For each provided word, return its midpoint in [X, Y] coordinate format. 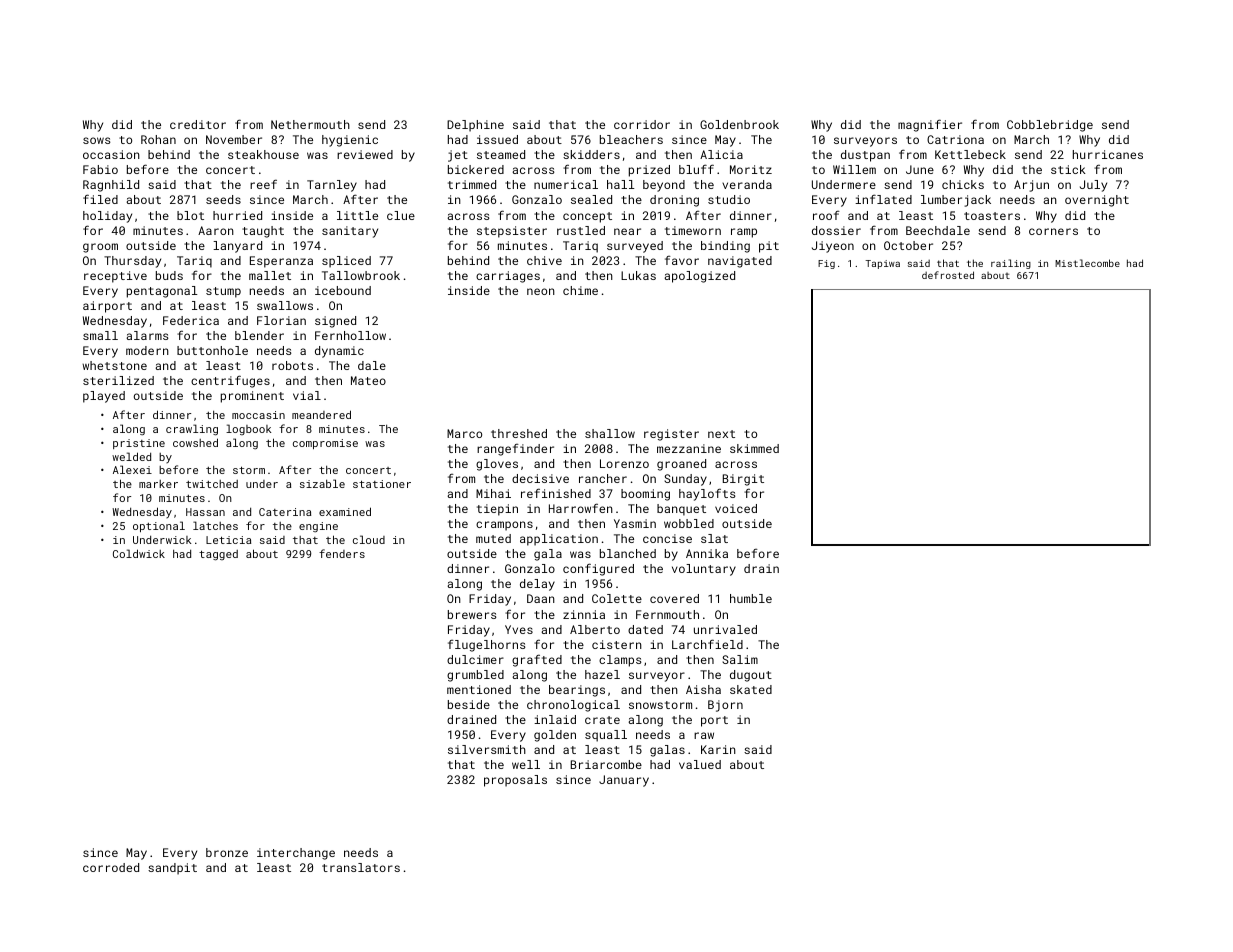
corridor [642, 124]
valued [700, 764]
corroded [111, 867]
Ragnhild [111, 186]
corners [1053, 231]
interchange [296, 854]
